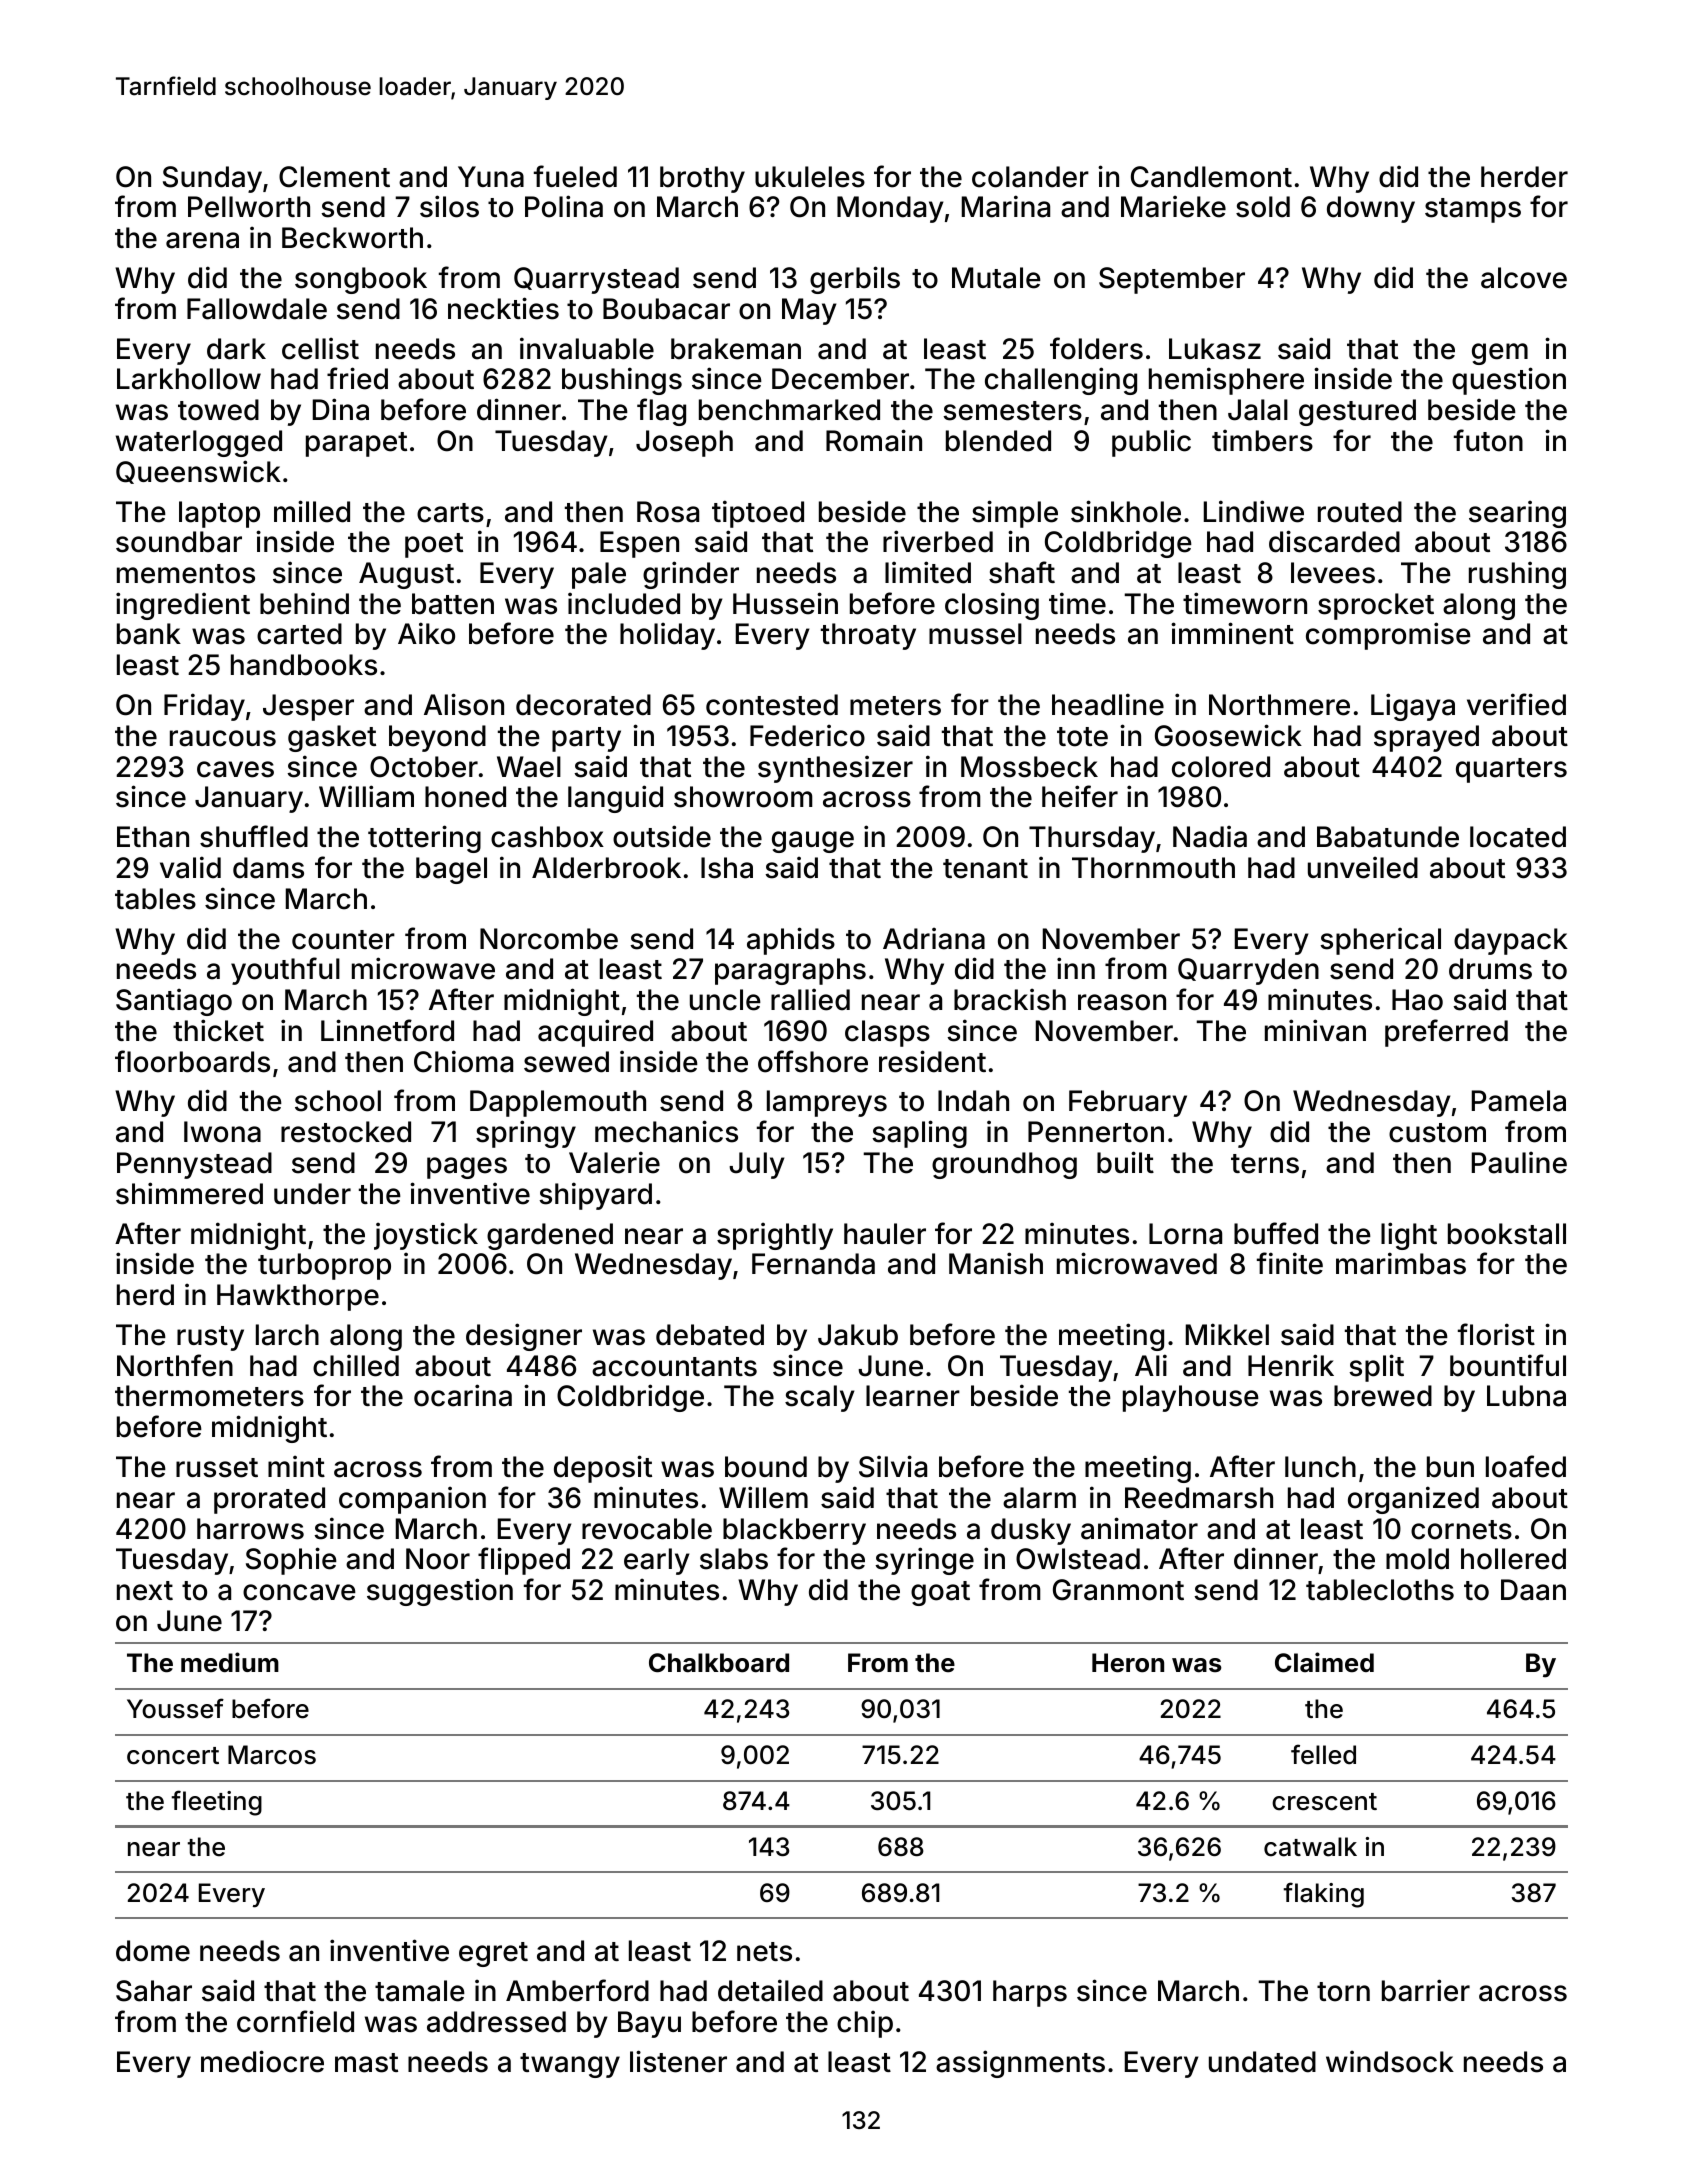 This page has width=1683, height=2178. I want to click on revocable, so click(647, 1529).
